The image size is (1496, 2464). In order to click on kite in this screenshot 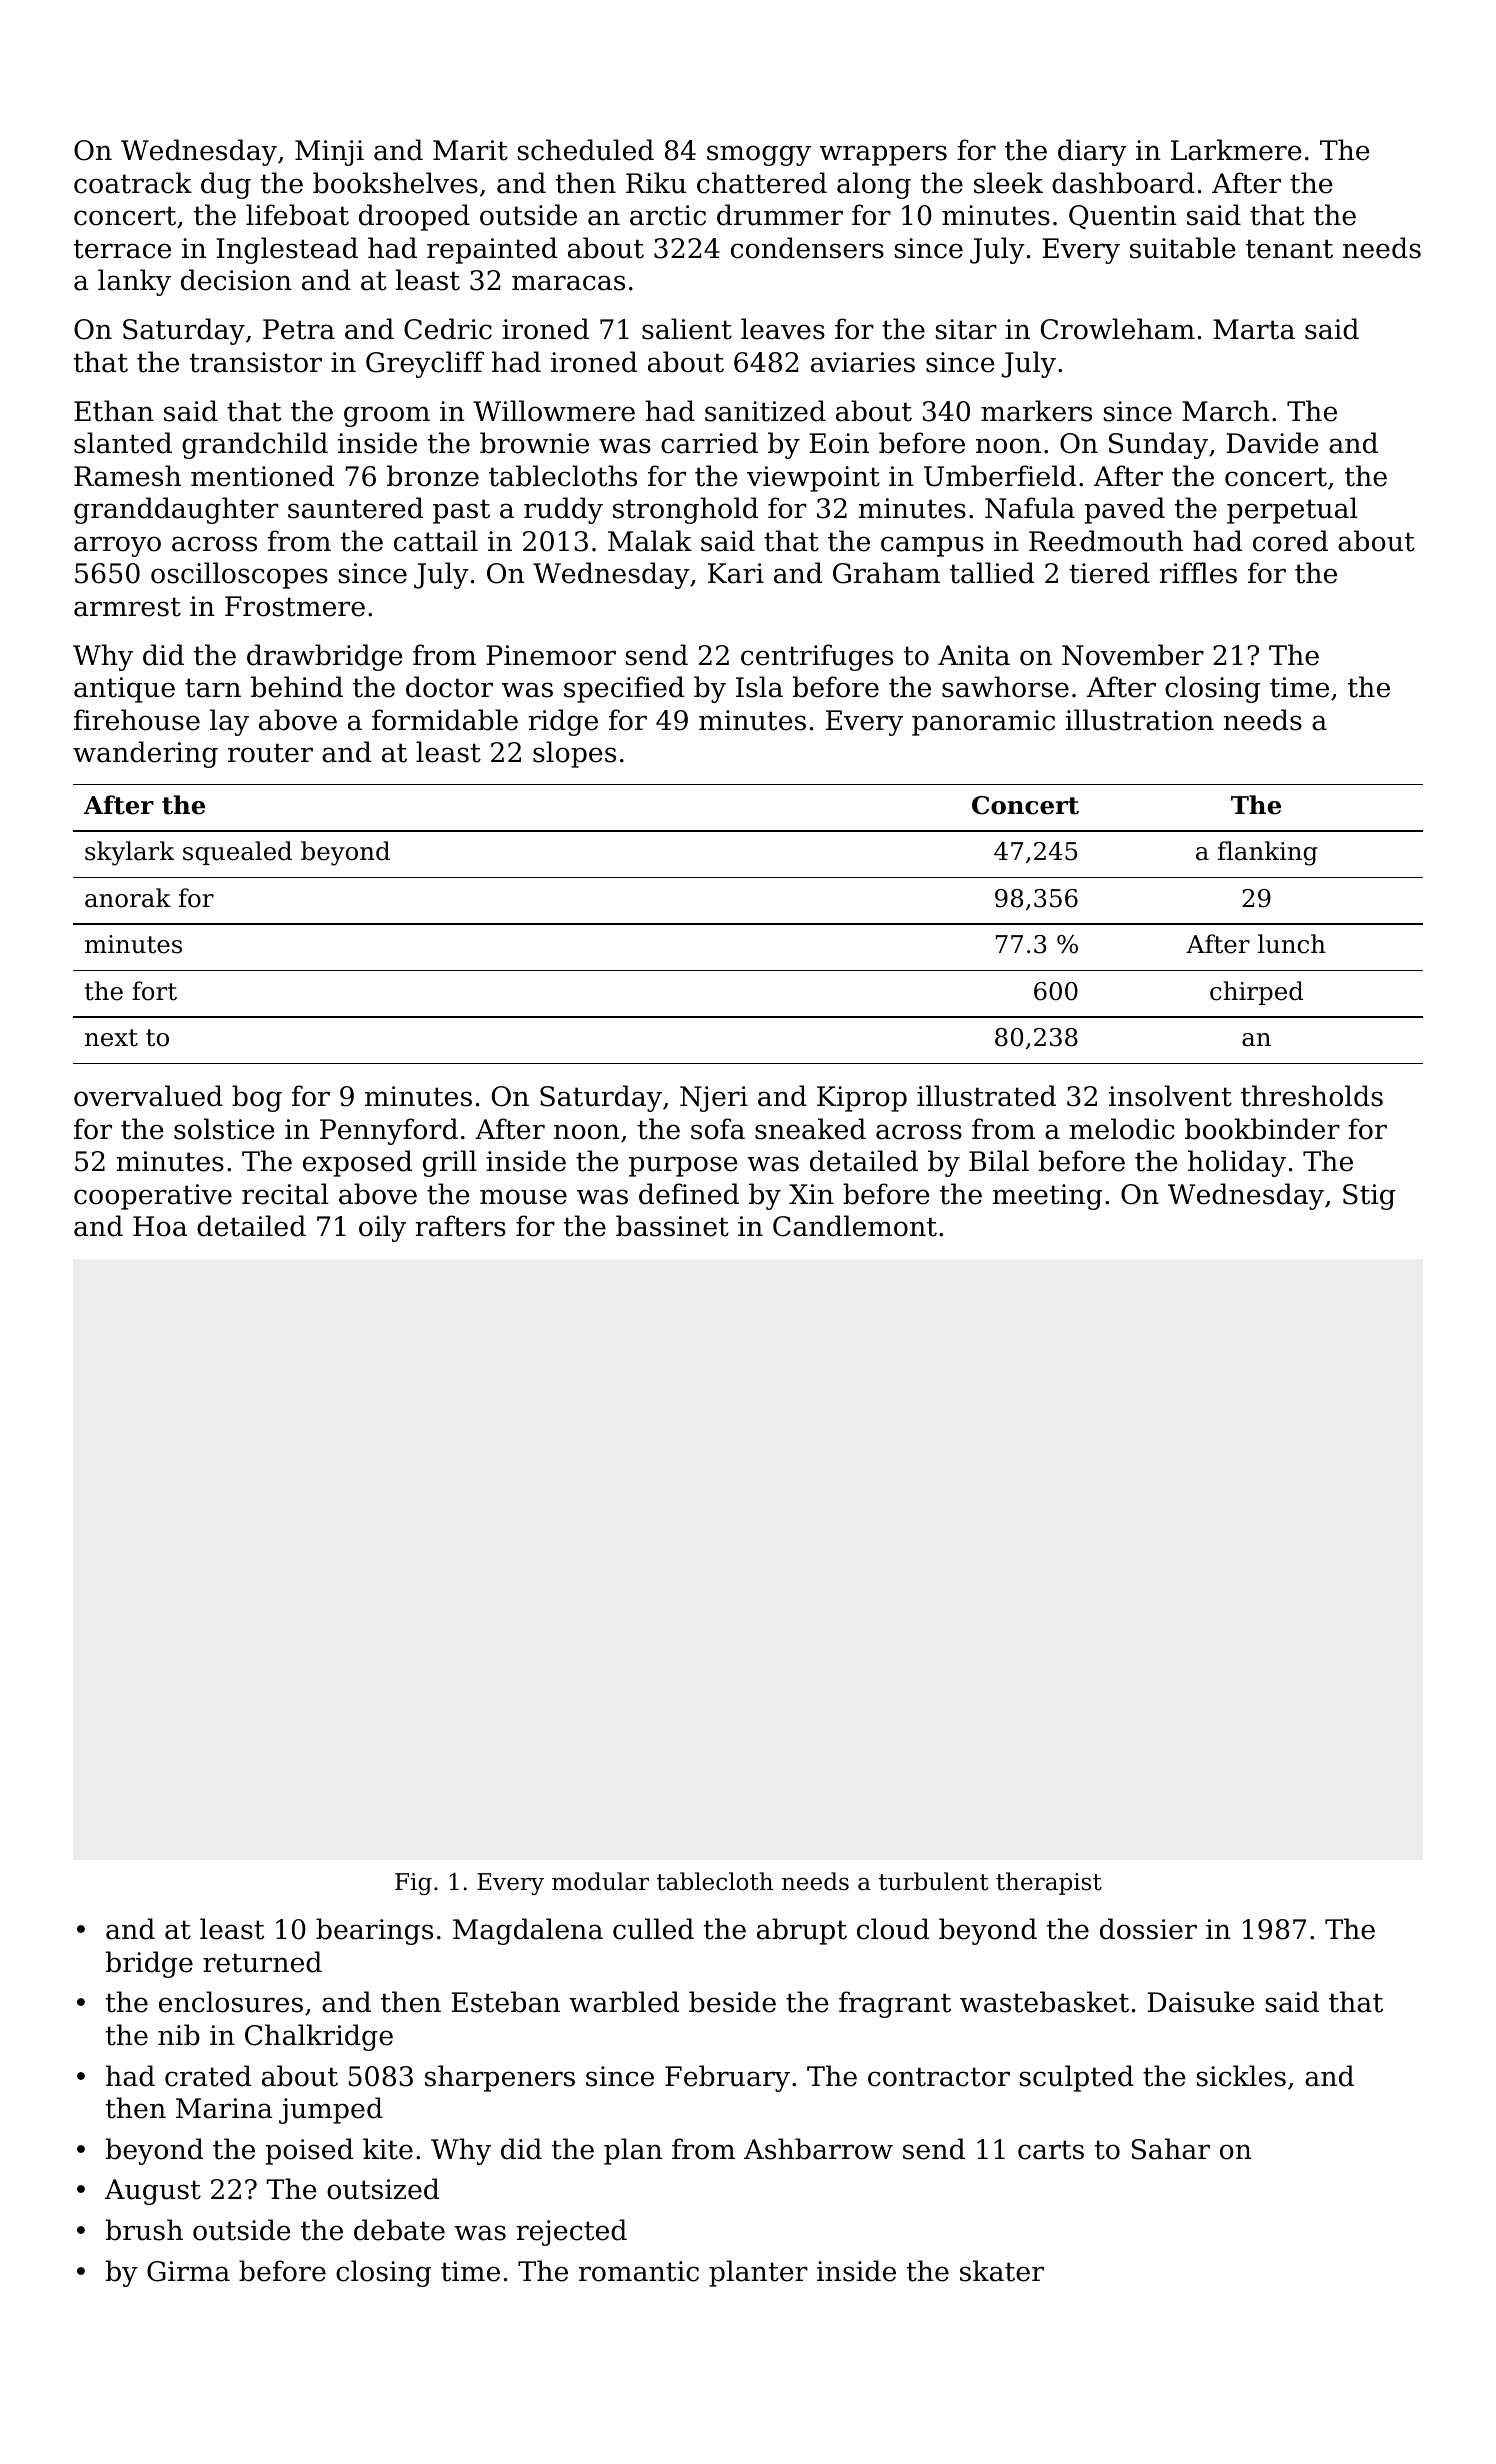, I will do `click(388, 2149)`.
